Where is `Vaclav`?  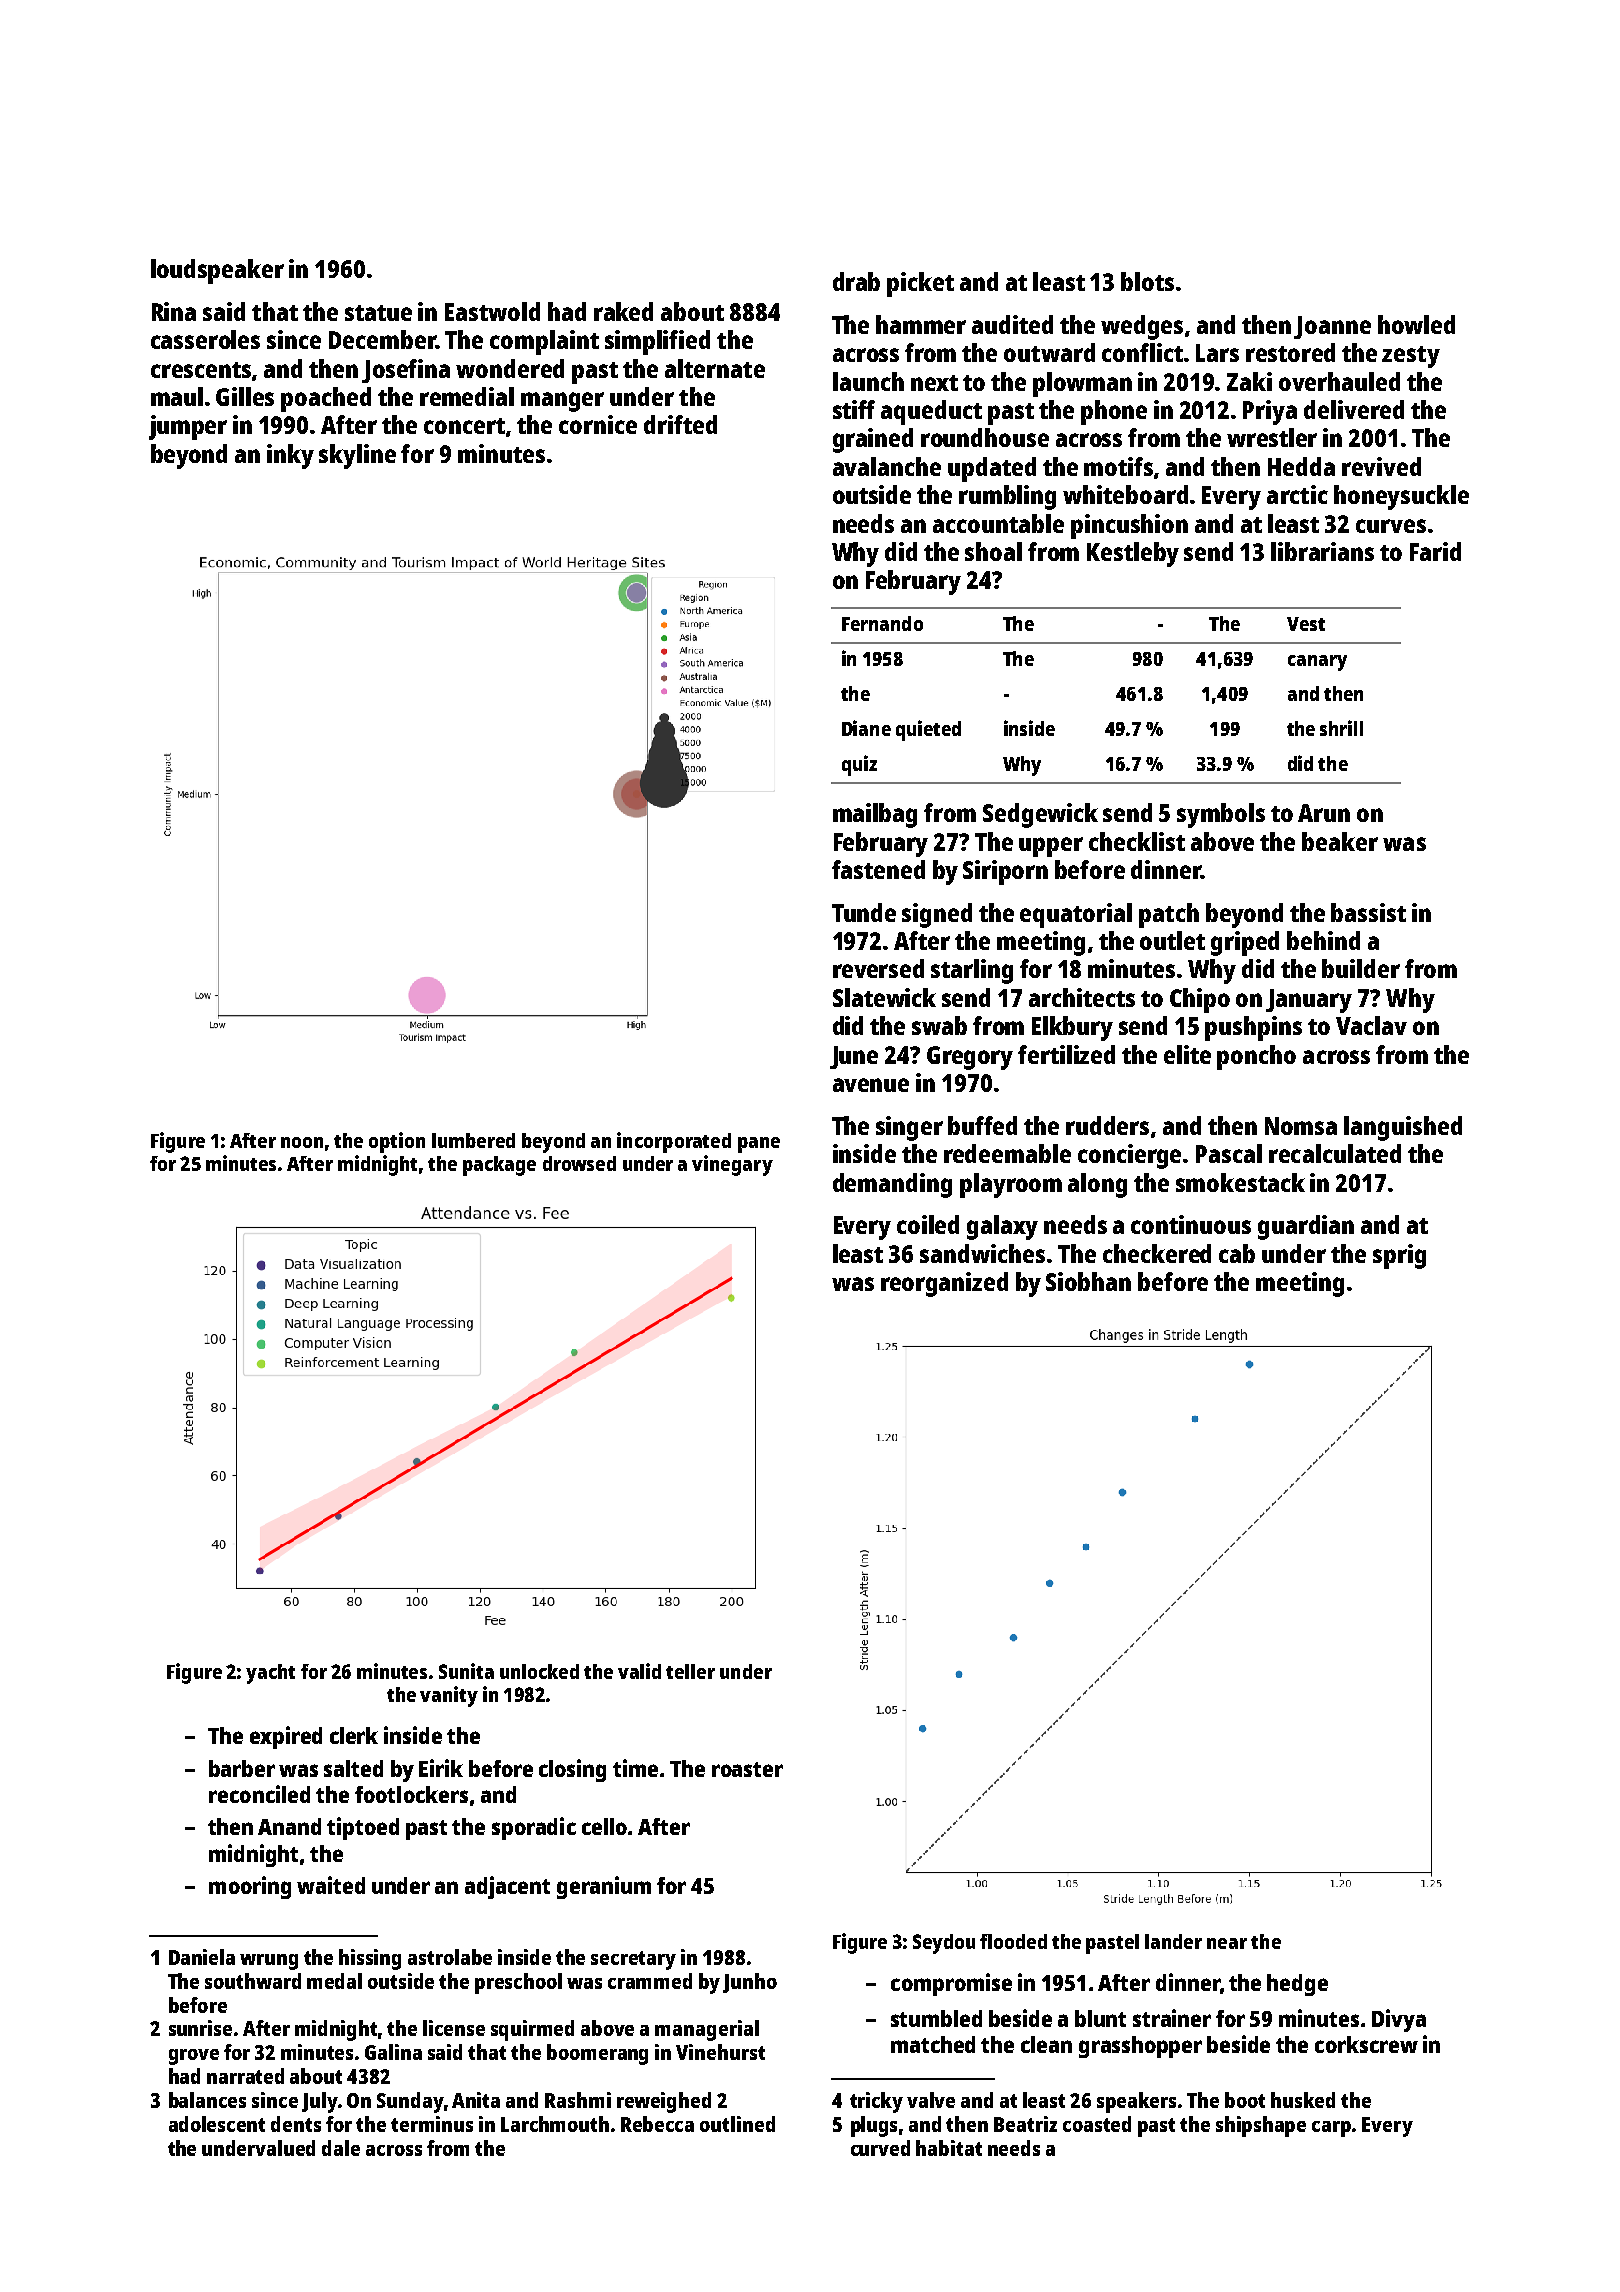
Vaclav is located at coordinates (1371, 1025).
